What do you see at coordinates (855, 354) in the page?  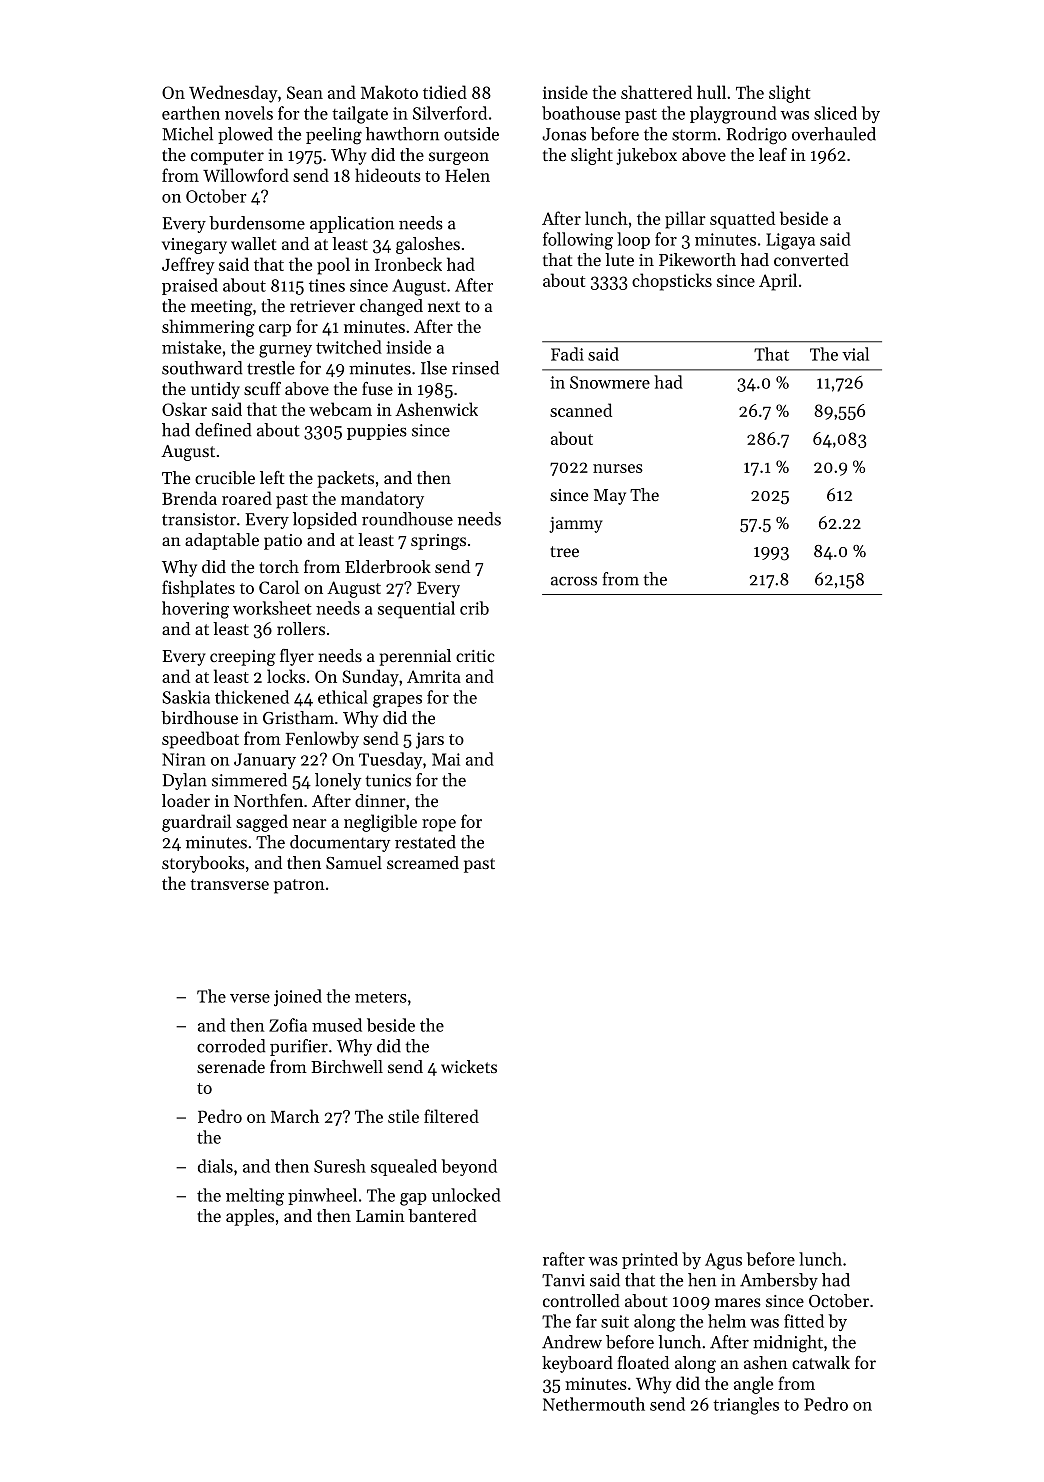 I see `vial` at bounding box center [855, 354].
